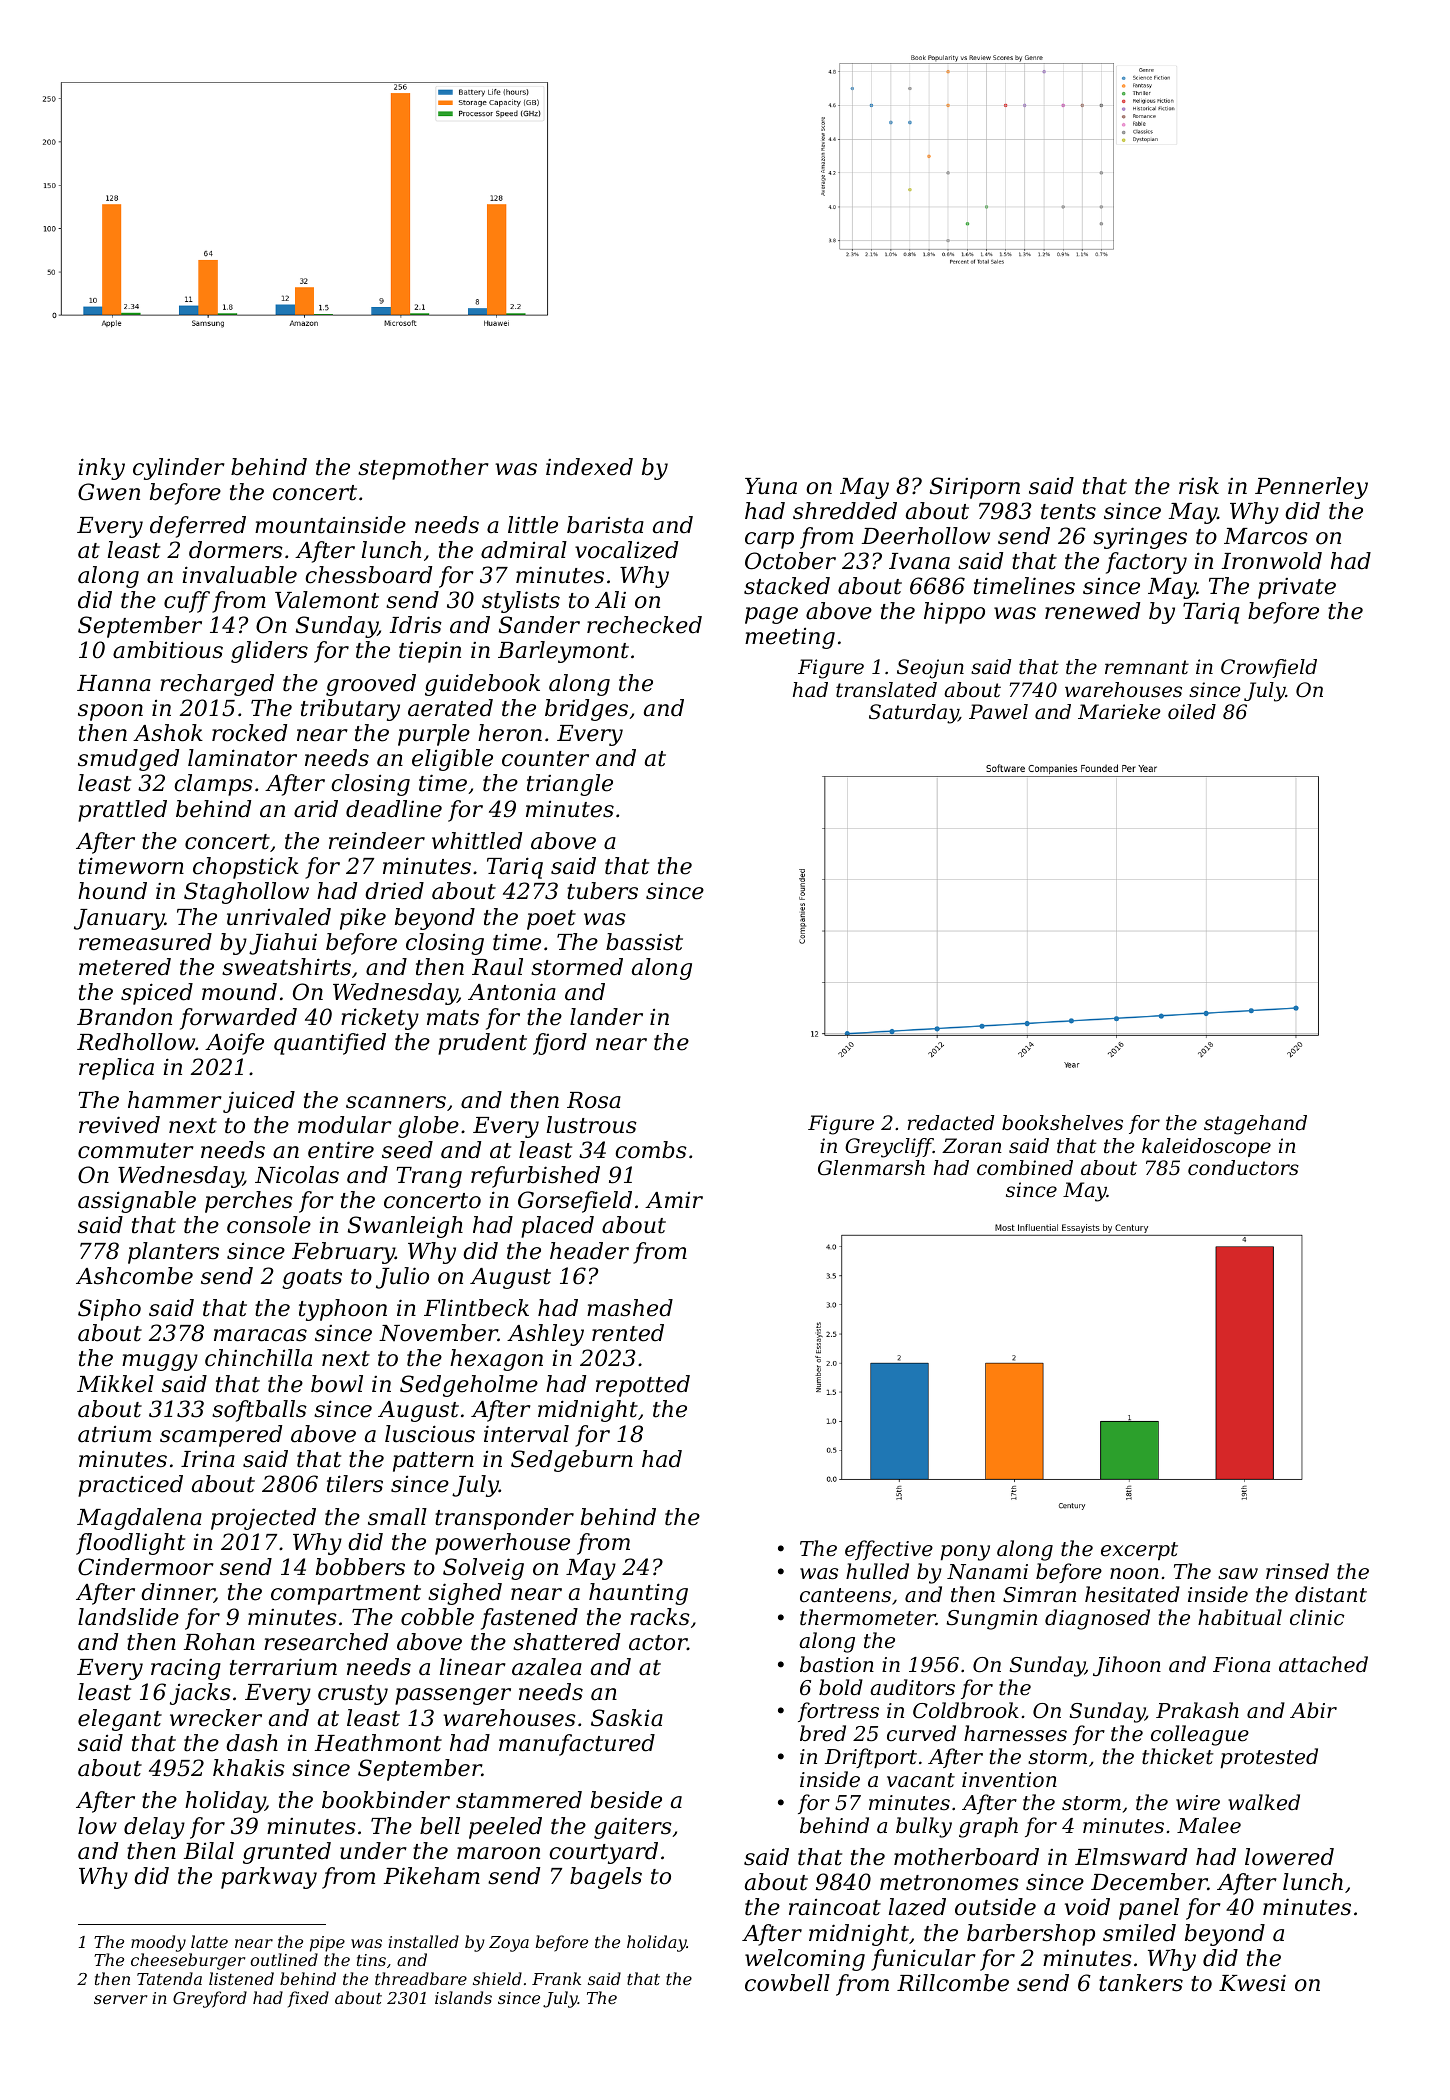 Image resolution: width=1450 pixels, height=2100 pixels. What do you see at coordinates (146, 1567) in the screenshot?
I see `Cindermoor` at bounding box center [146, 1567].
